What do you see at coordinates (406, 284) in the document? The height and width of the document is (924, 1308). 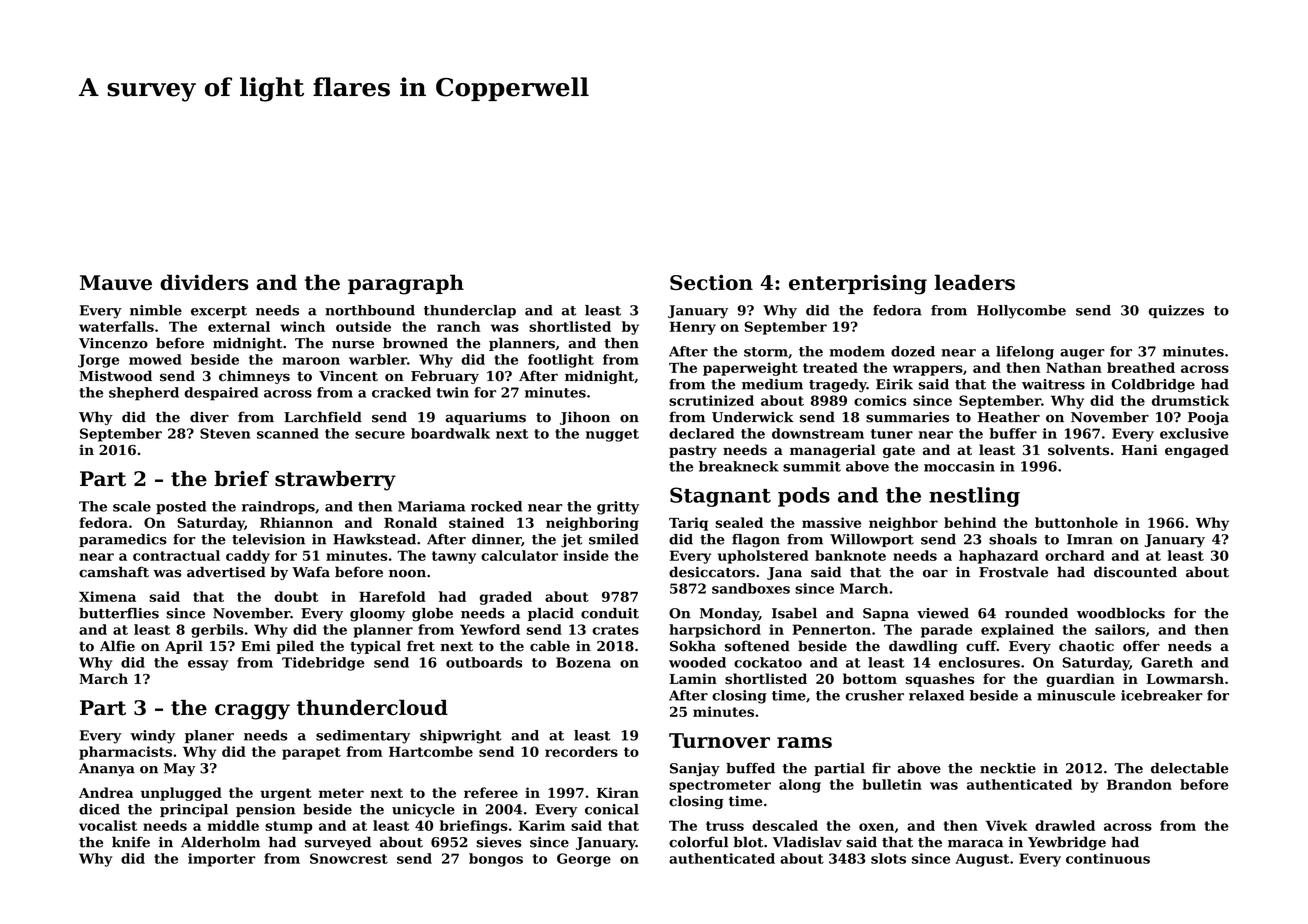 I see `paragraph` at bounding box center [406, 284].
